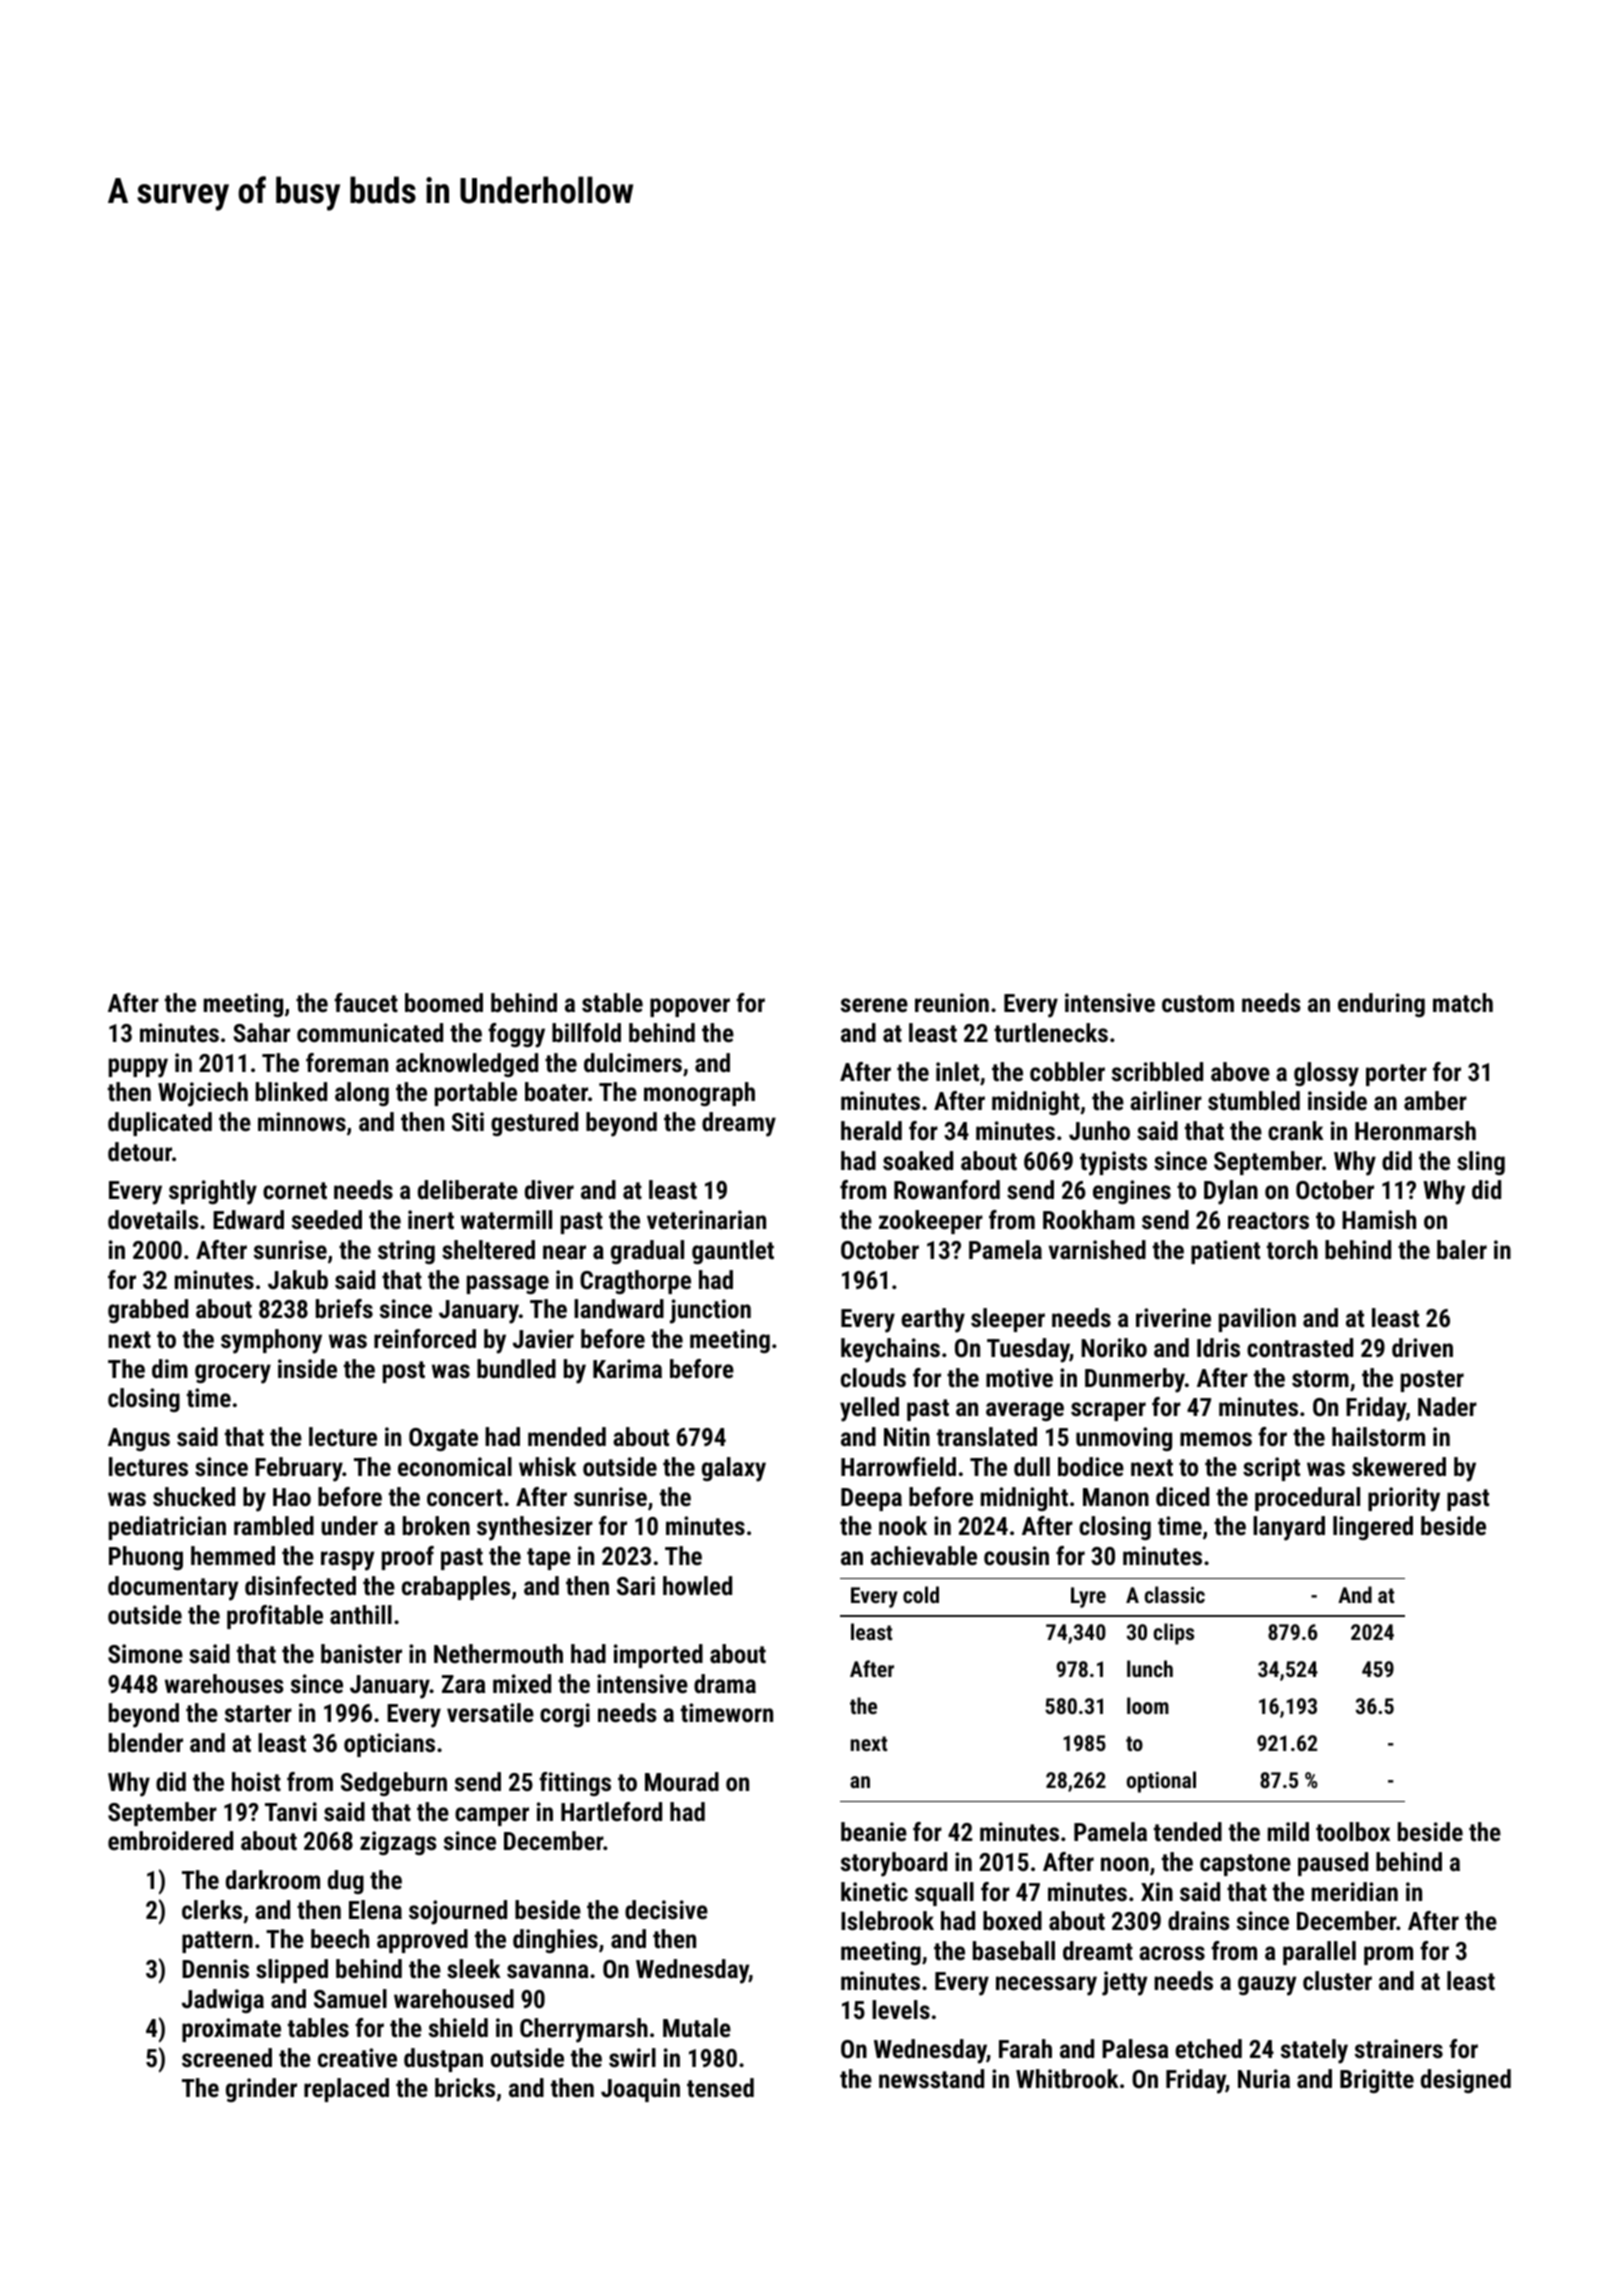  Describe the element at coordinates (1377, 2081) in the document. I see `Brigitte` at that location.
